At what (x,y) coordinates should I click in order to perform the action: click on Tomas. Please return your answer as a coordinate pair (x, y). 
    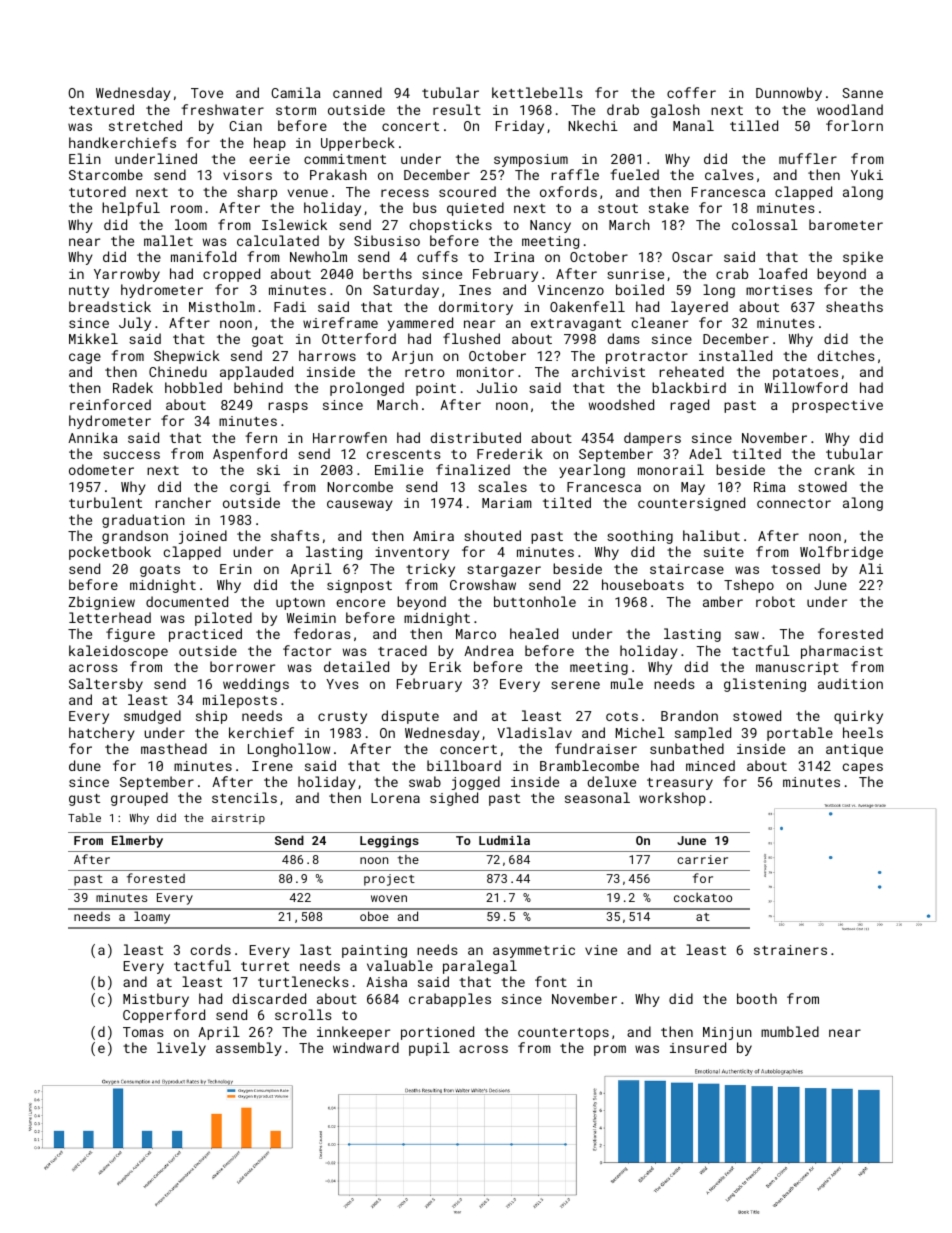
    Looking at the image, I should click on (143, 1032).
